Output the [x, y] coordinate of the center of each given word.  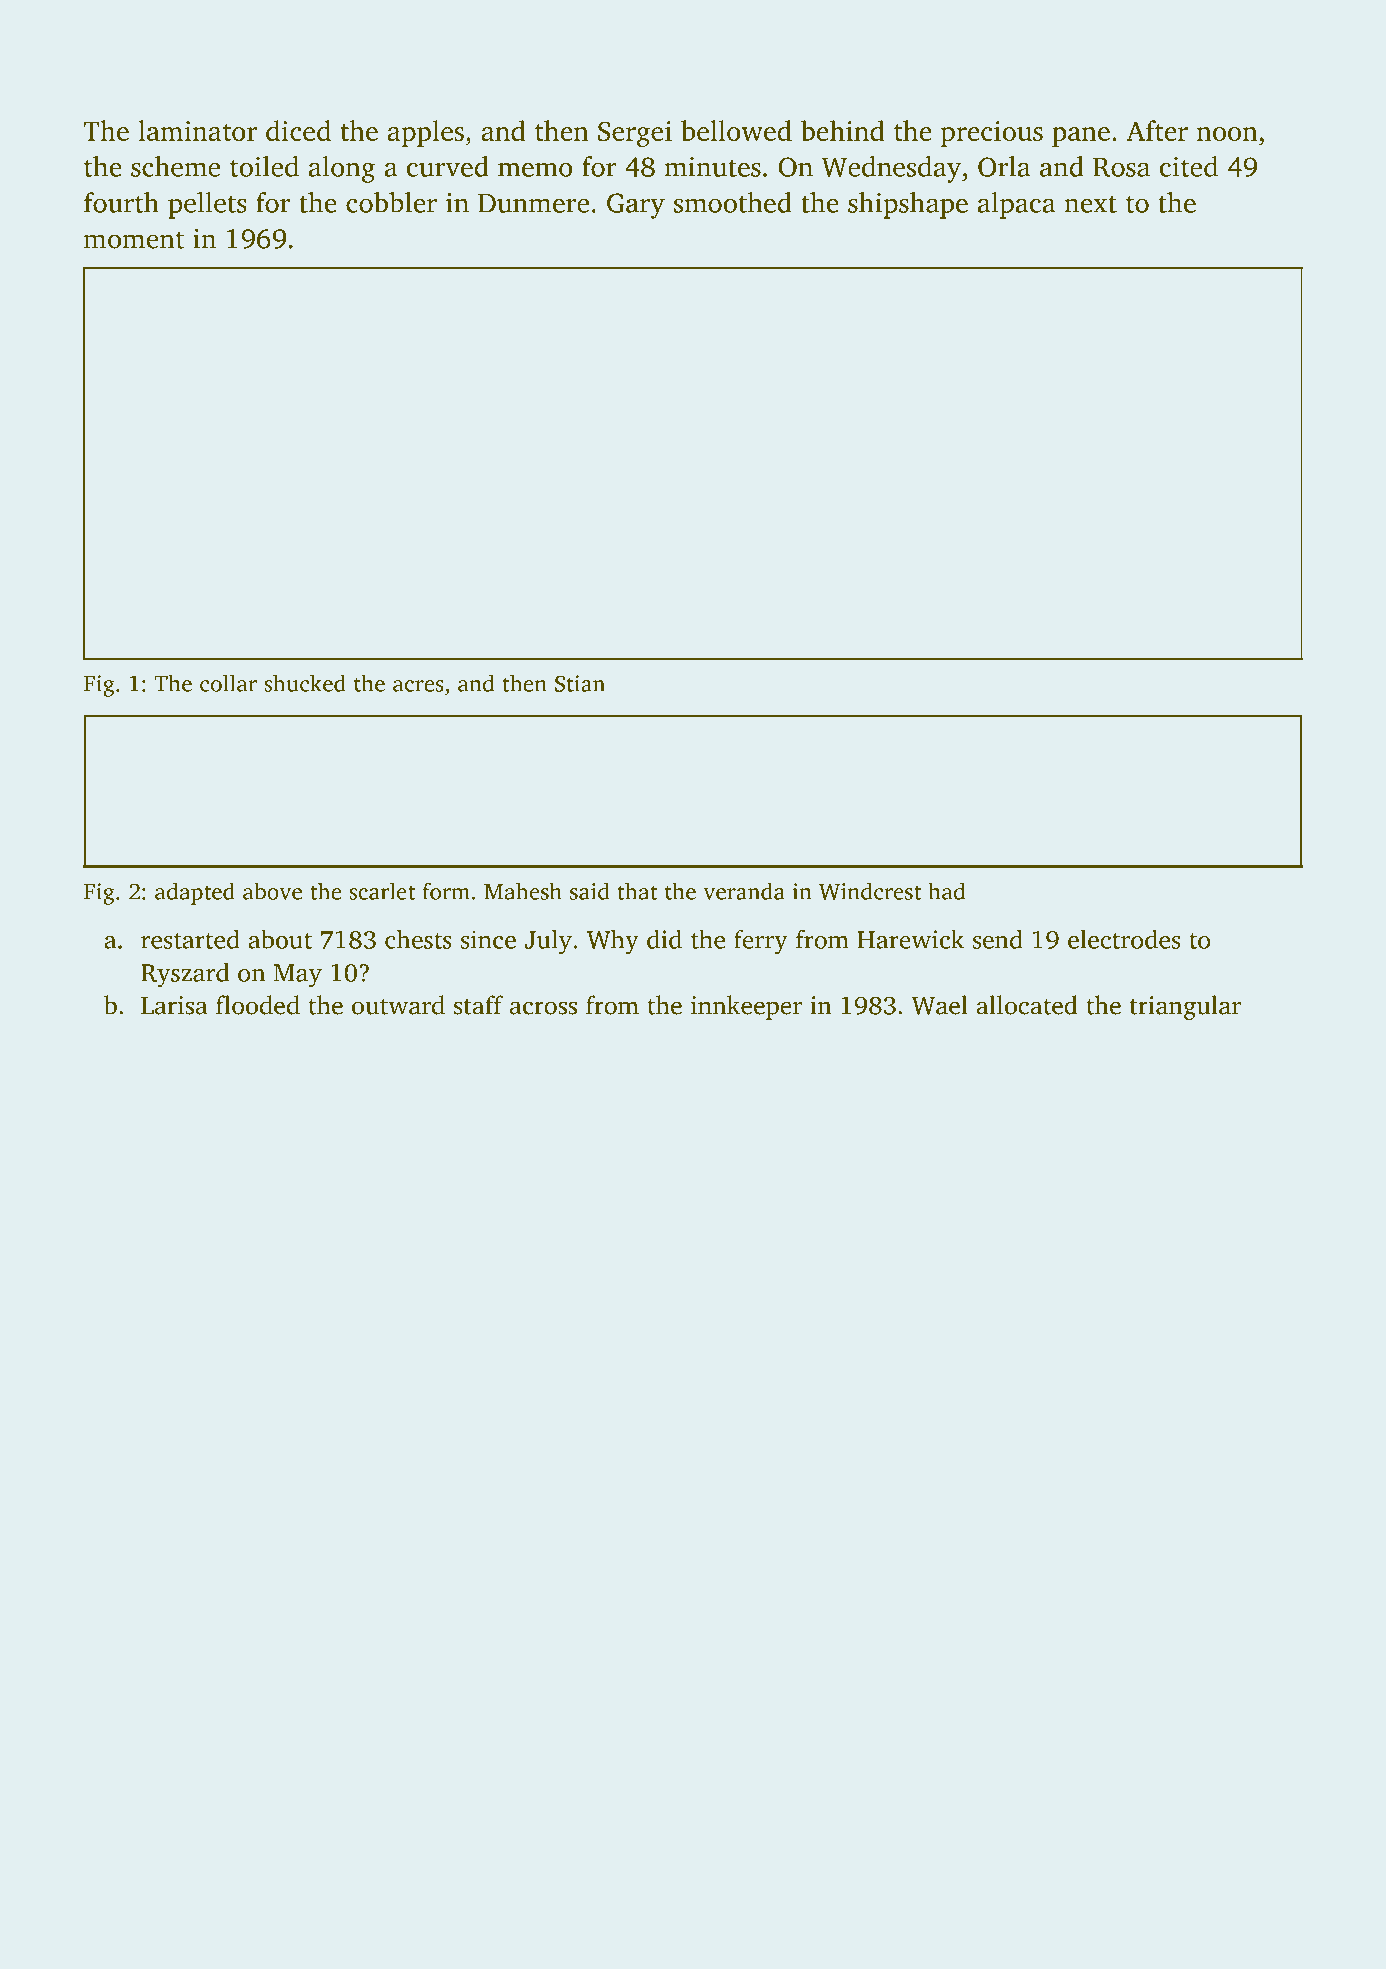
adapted [195, 893]
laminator [197, 130]
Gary [636, 206]
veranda [744, 891]
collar [228, 683]
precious [992, 134]
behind [843, 130]
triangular [1185, 1007]
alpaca [1016, 205]
